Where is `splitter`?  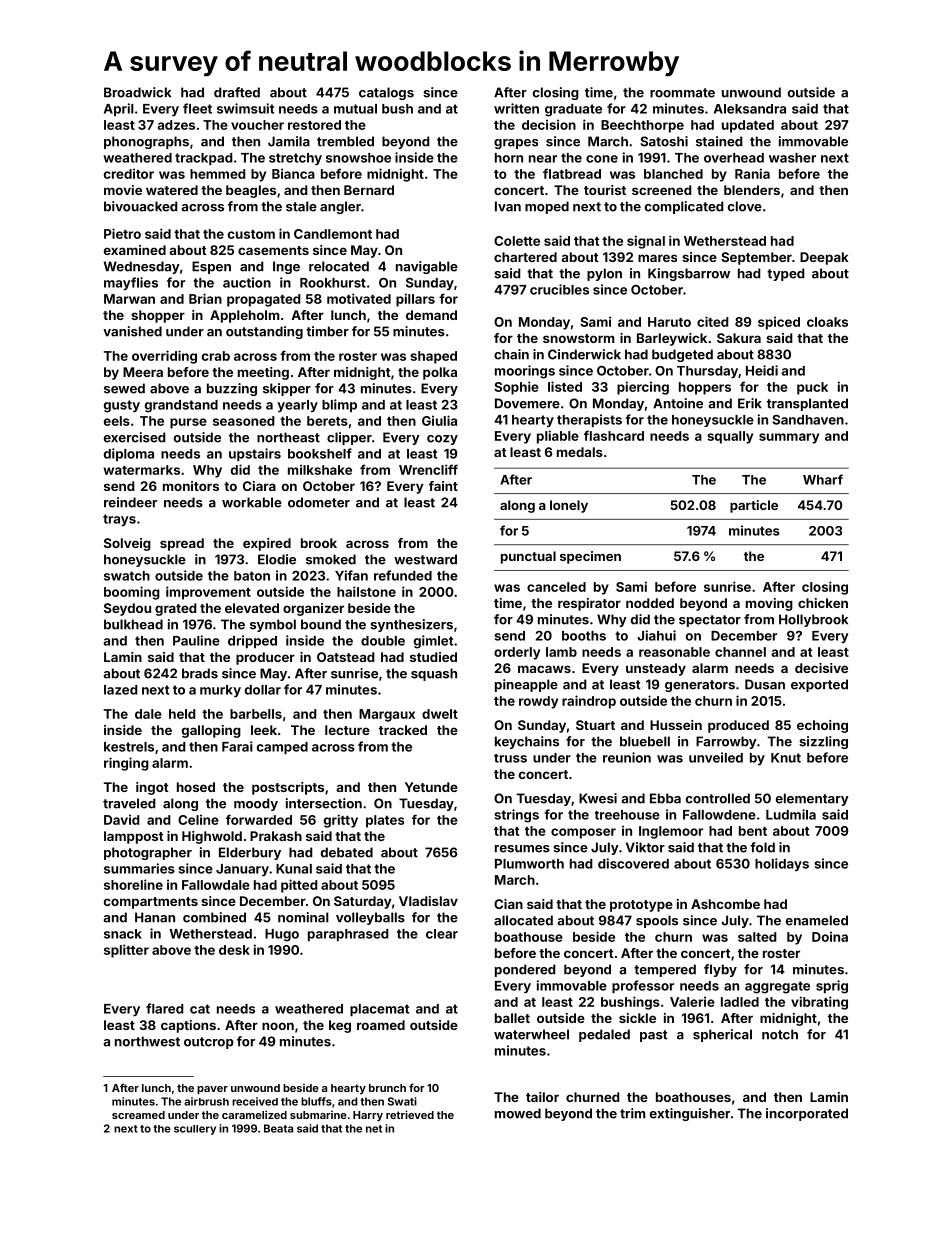 splitter is located at coordinates (126, 951).
